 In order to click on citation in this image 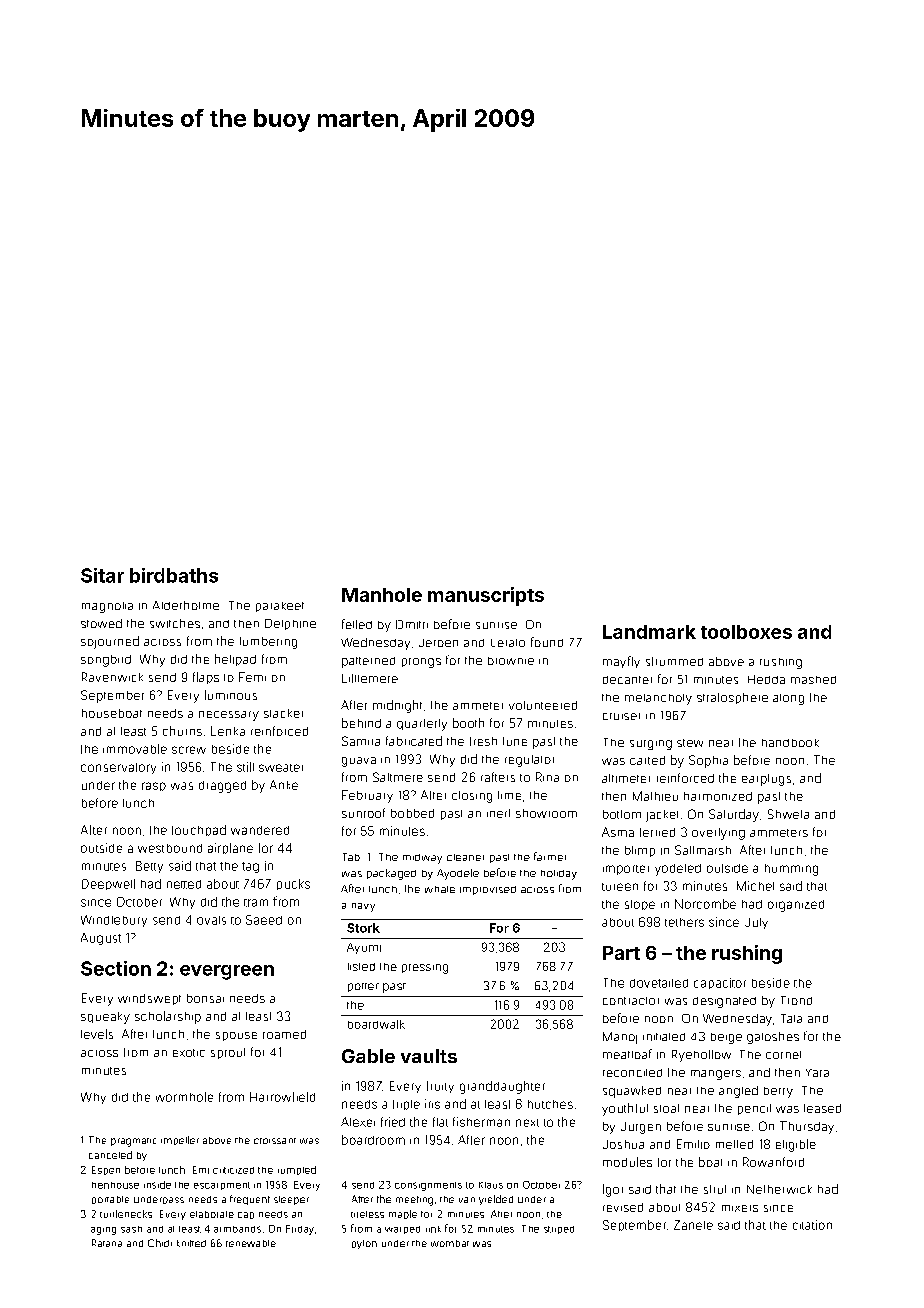, I will do `click(812, 1225)`.
